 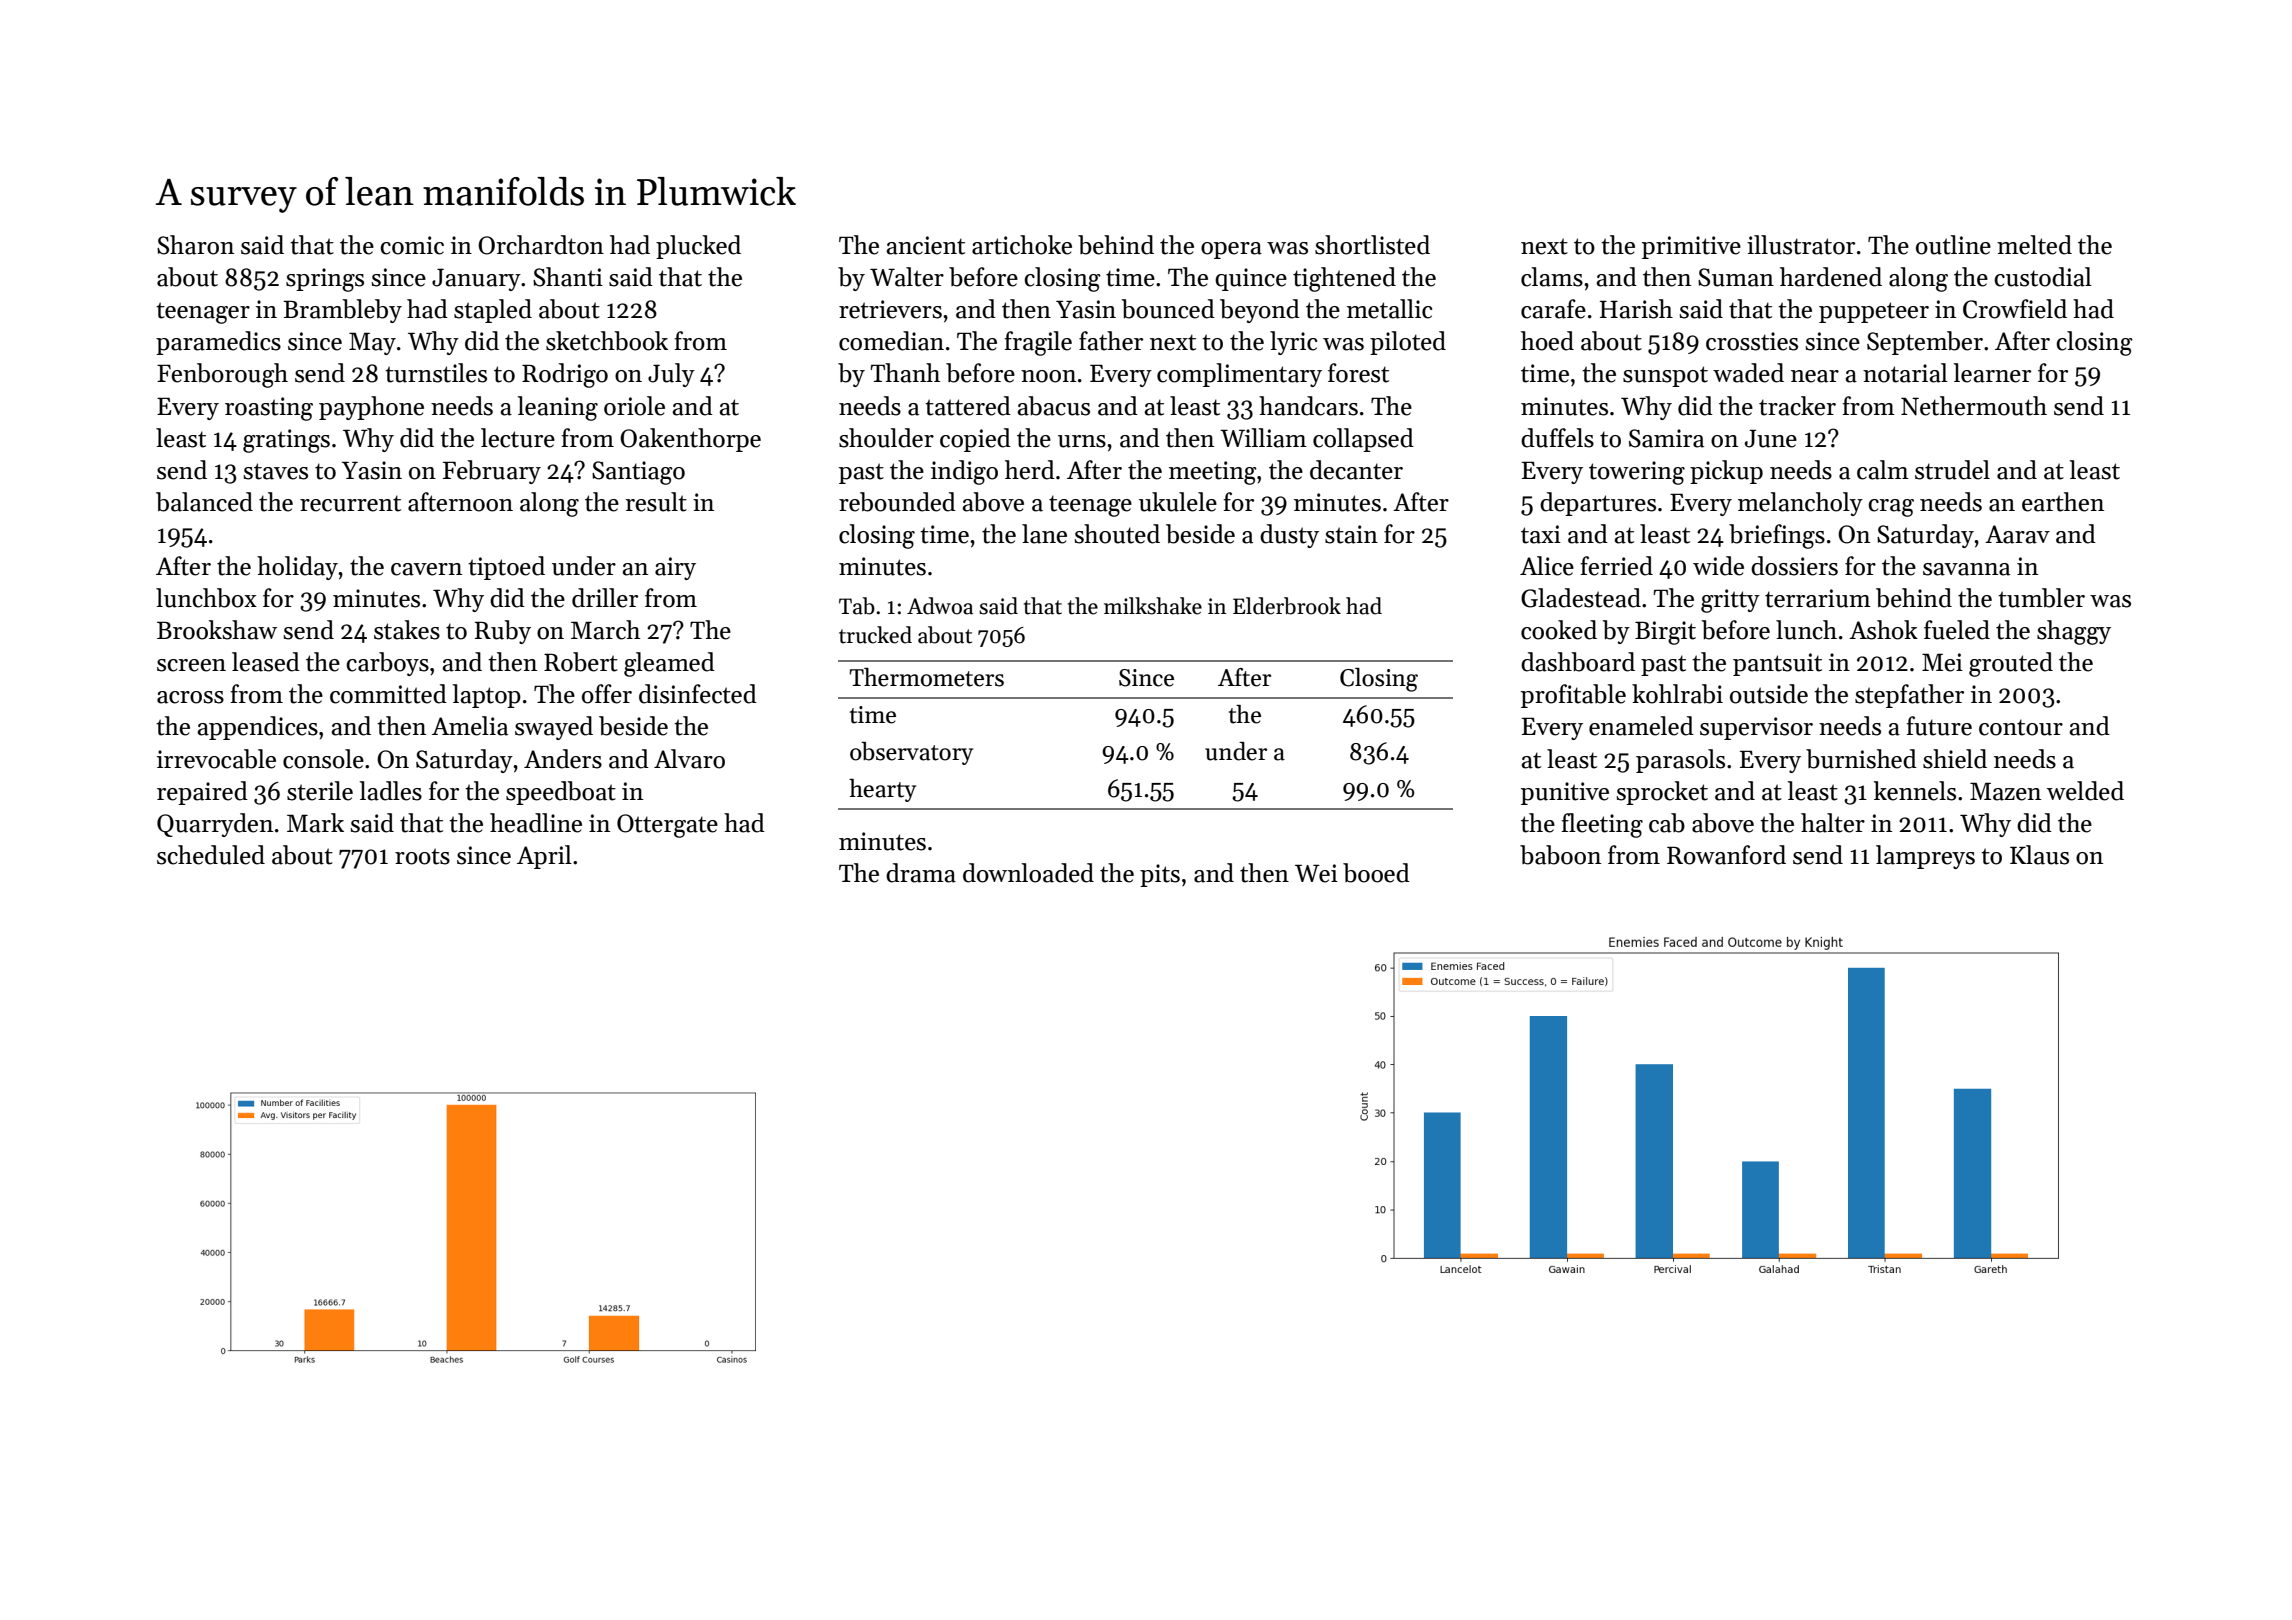 I want to click on stain, so click(x=1351, y=534).
